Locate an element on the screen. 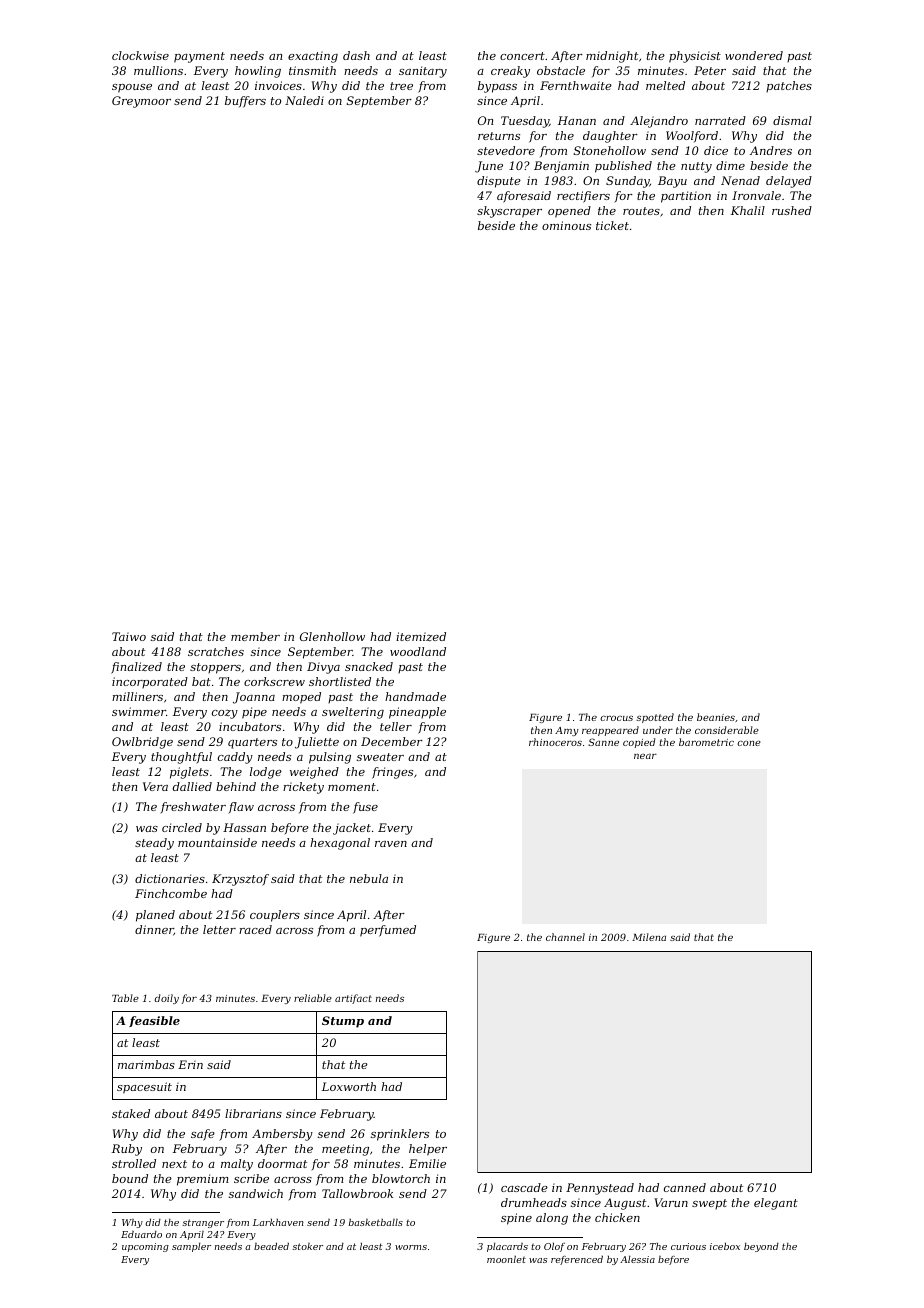  Finchcombe is located at coordinates (171, 893).
